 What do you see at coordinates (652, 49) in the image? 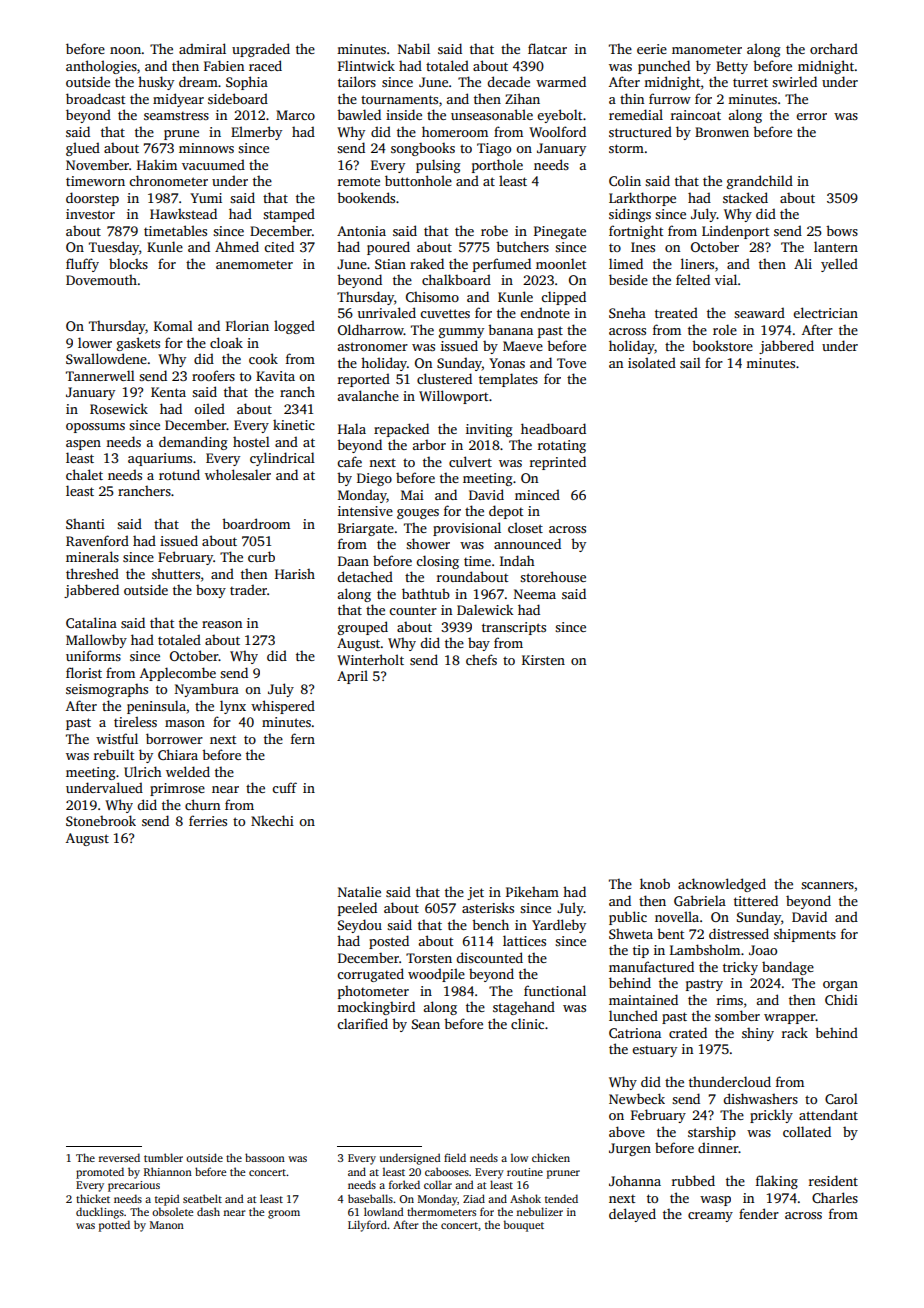
I see `eerie` at bounding box center [652, 49].
